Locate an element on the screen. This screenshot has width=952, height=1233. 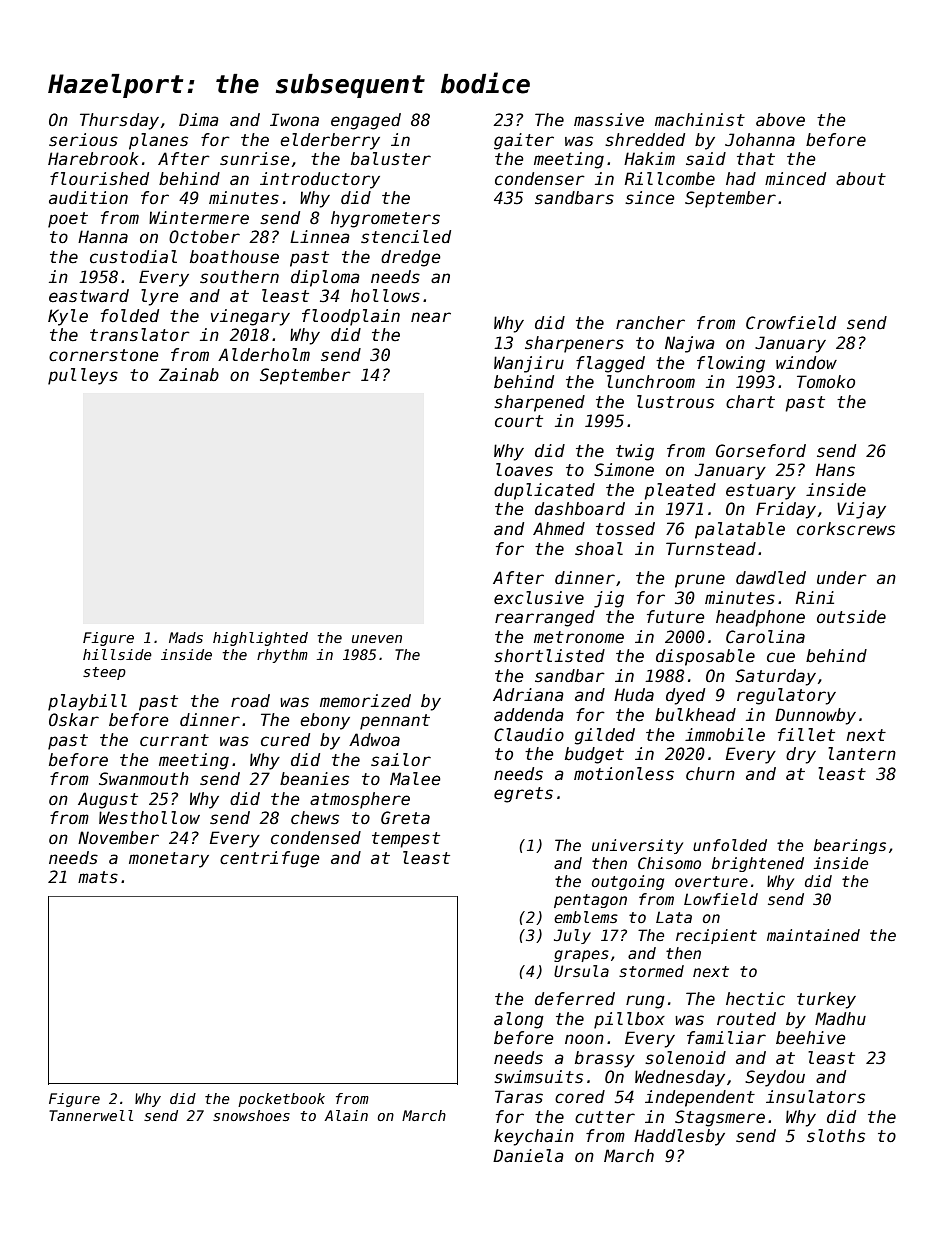
Dima is located at coordinates (199, 120).
